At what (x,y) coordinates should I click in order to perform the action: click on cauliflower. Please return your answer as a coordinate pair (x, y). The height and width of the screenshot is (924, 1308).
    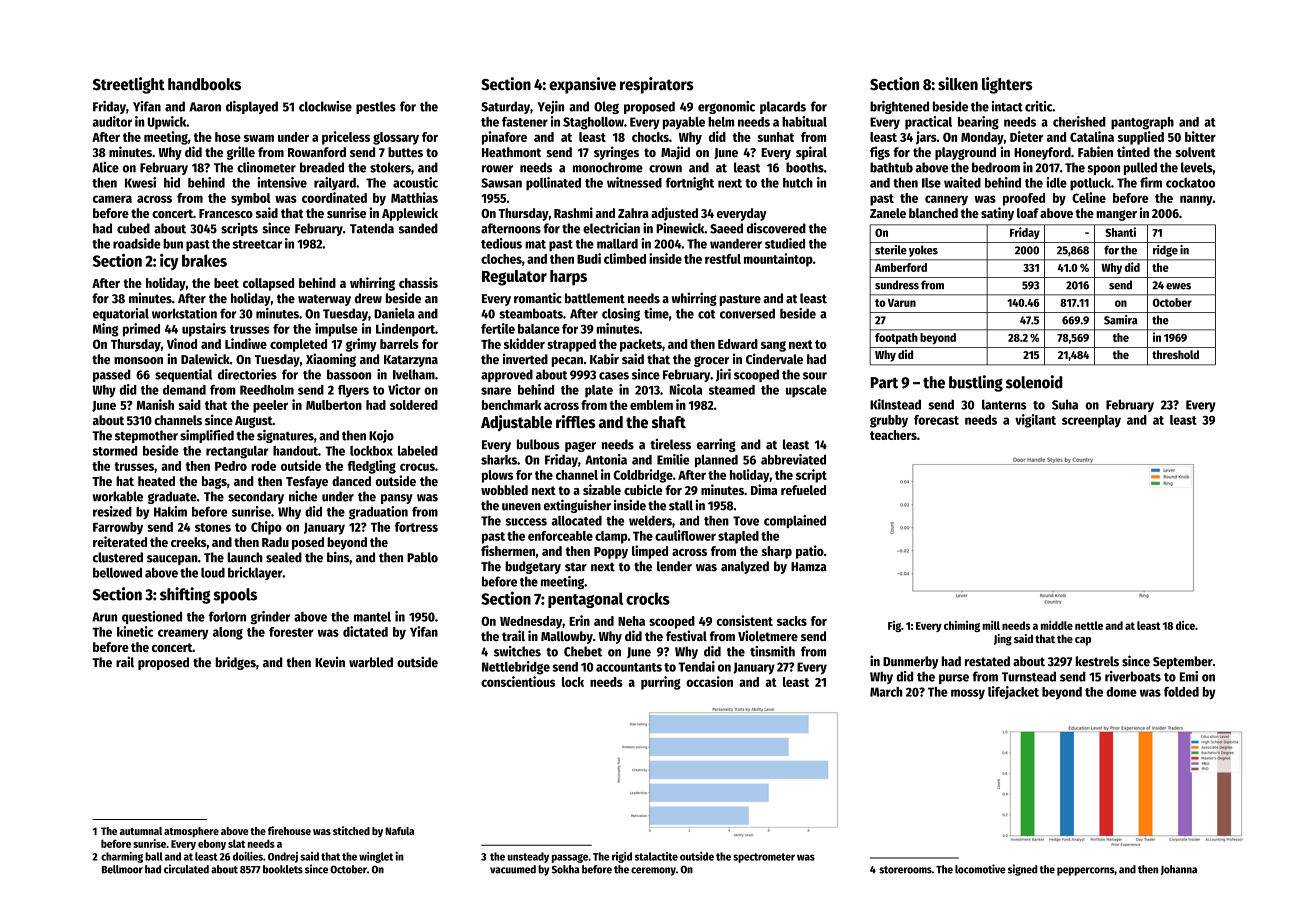
    Looking at the image, I should click on (685, 535).
